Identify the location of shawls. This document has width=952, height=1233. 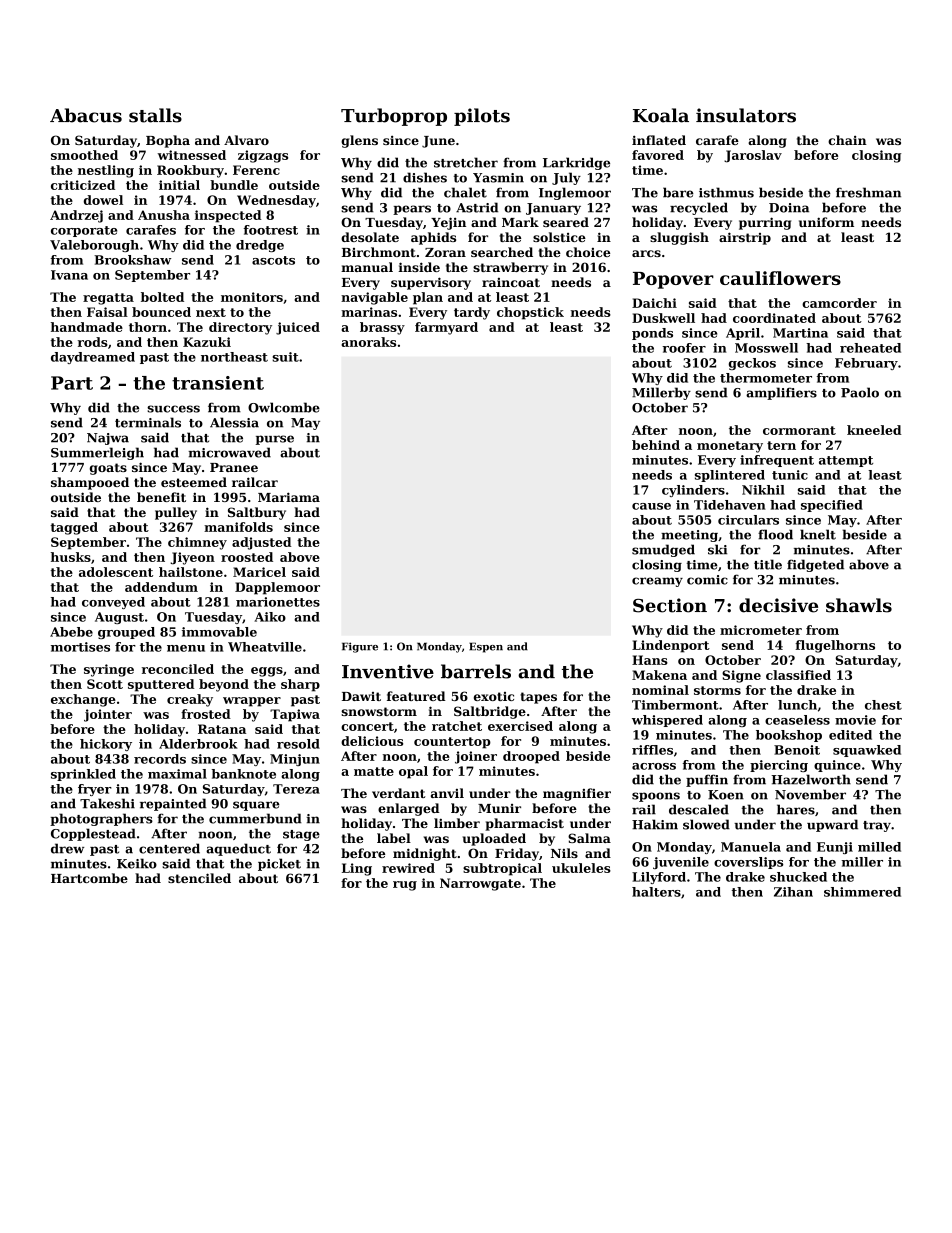
(859, 605).
